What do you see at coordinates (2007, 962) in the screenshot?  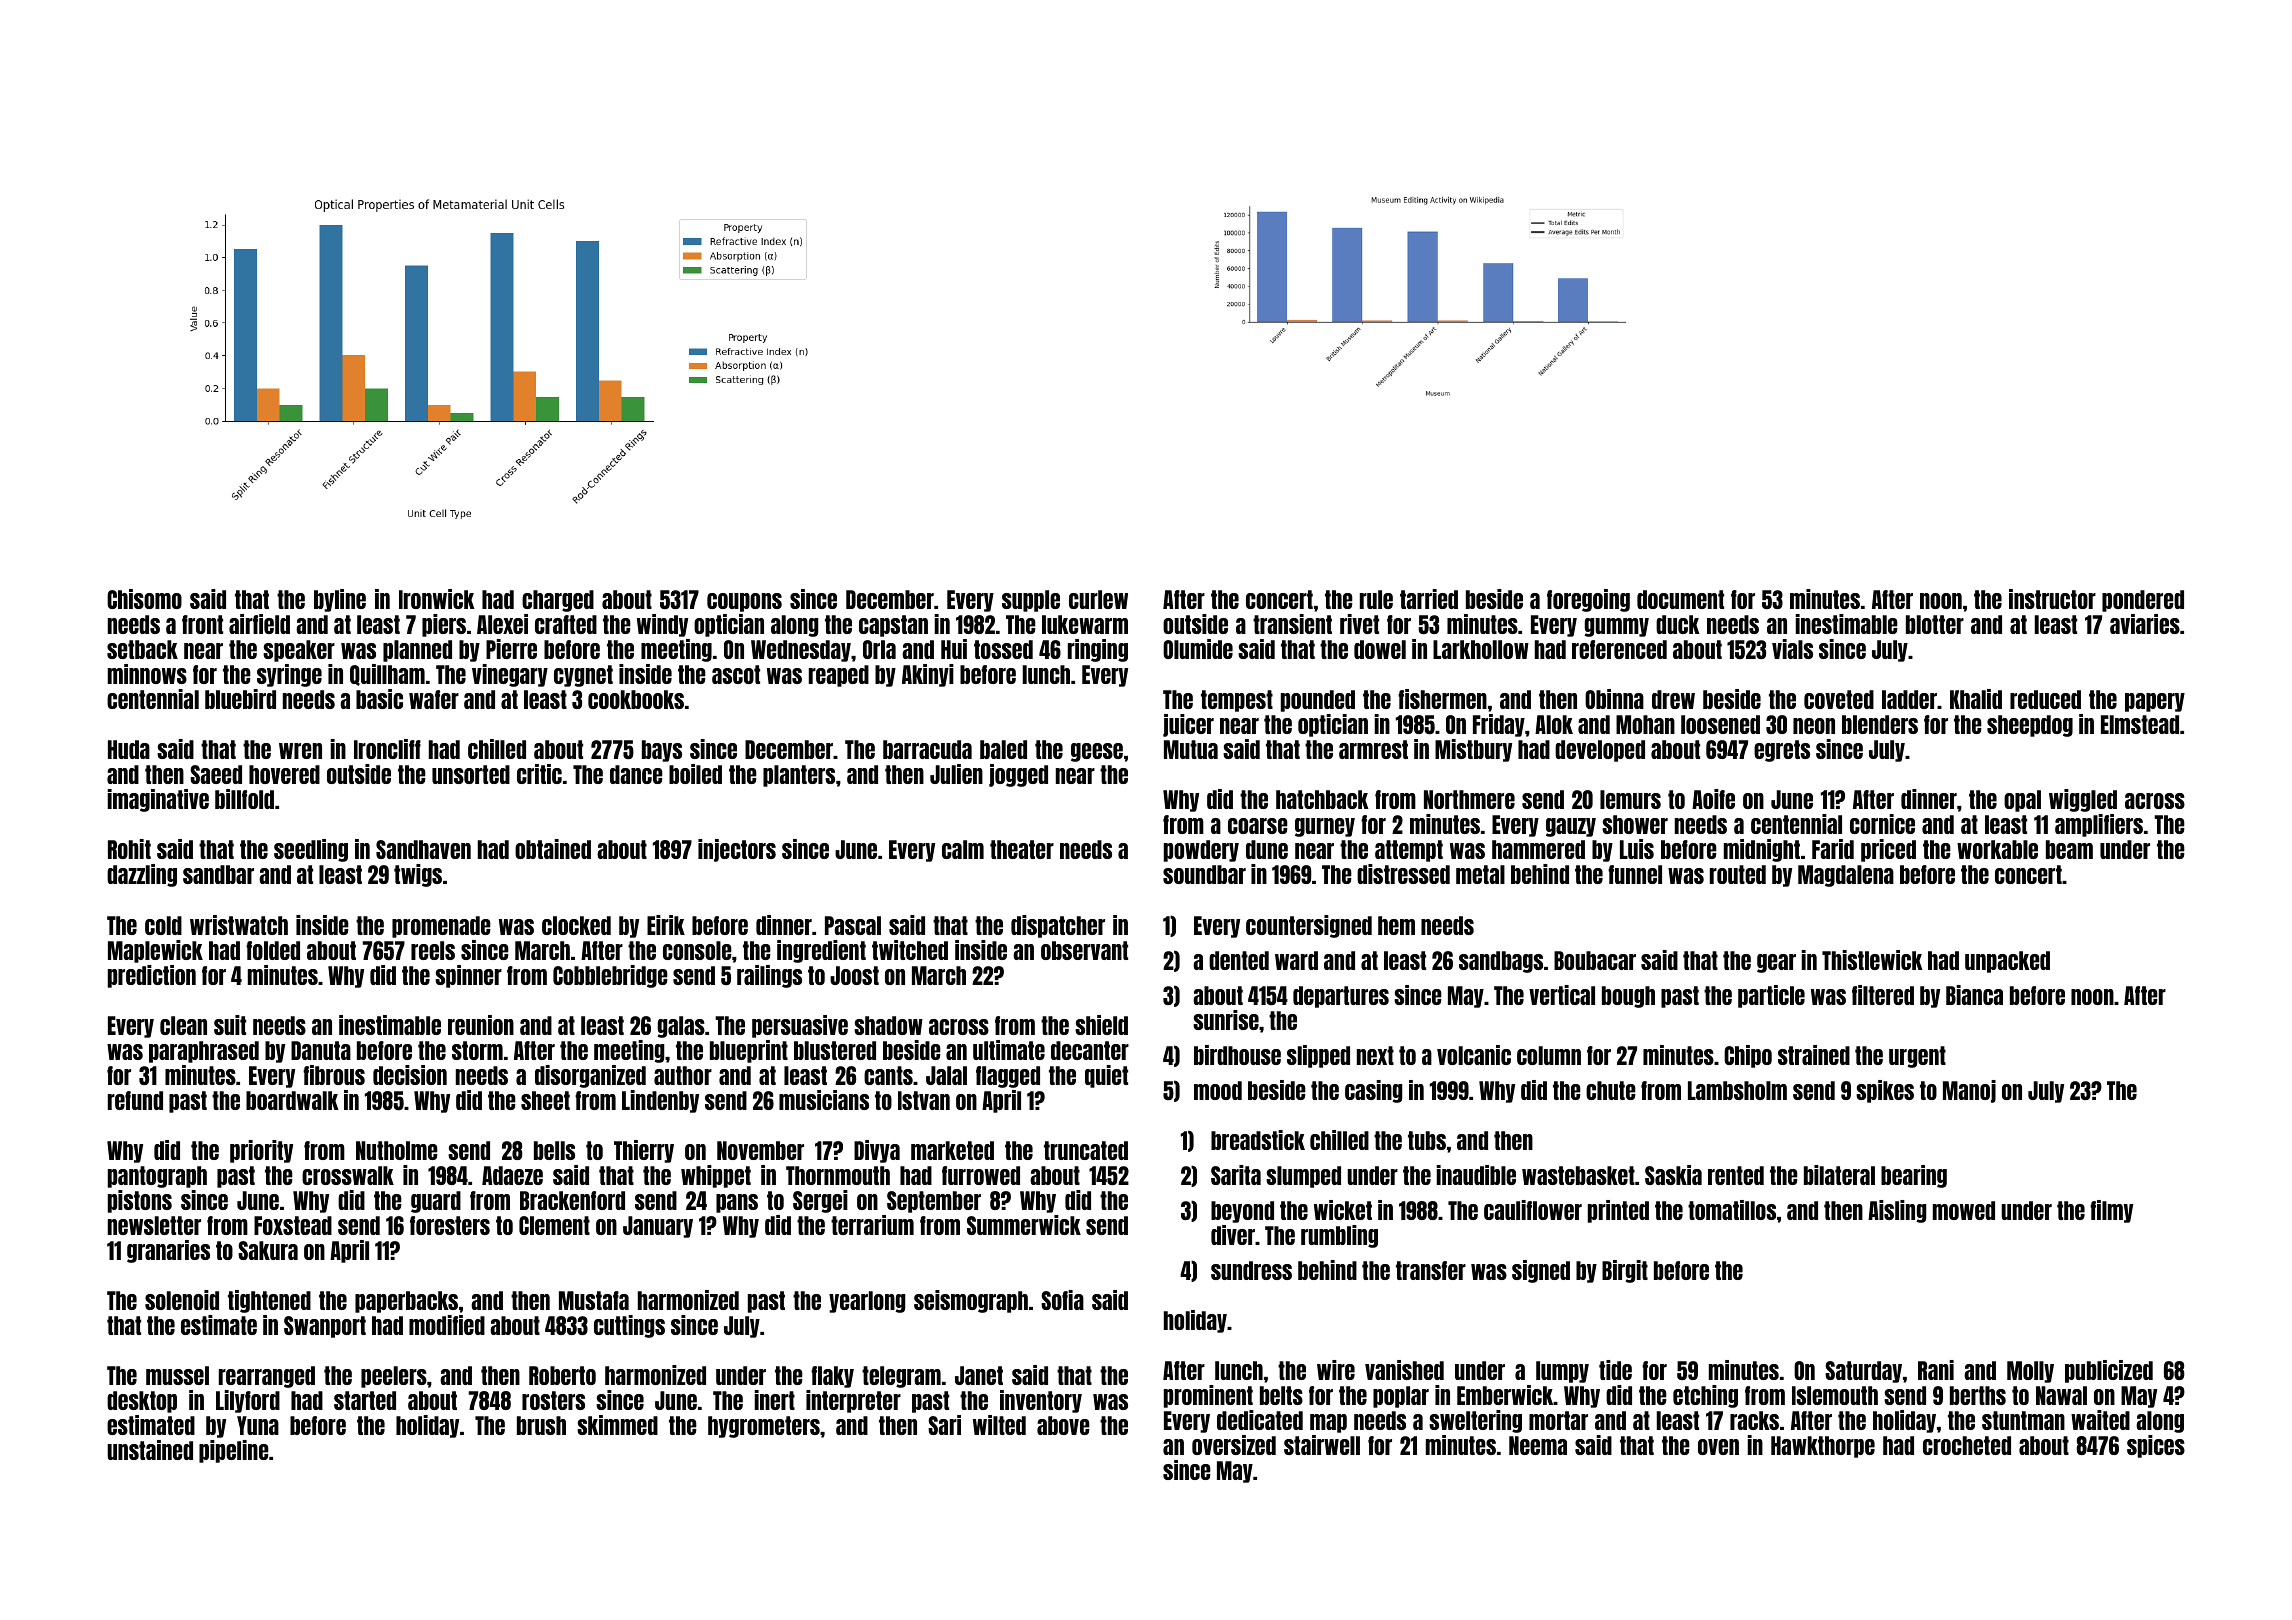 I see `unpacked` at bounding box center [2007, 962].
